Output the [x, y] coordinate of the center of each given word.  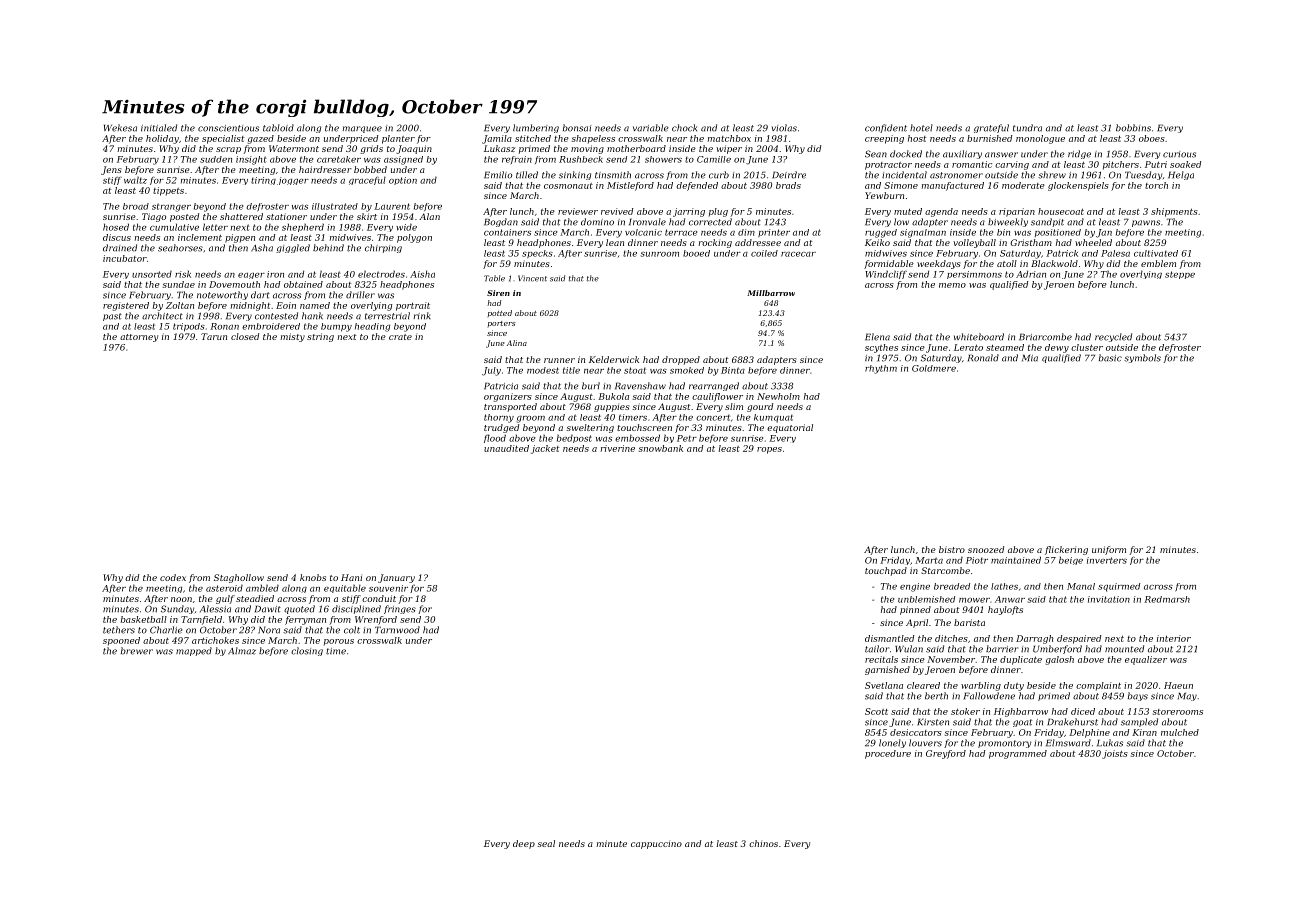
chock [684, 128]
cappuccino [656, 845]
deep [524, 844]
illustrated [335, 206]
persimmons [974, 275]
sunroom [660, 254]
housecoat [1061, 211]
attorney [139, 338]
